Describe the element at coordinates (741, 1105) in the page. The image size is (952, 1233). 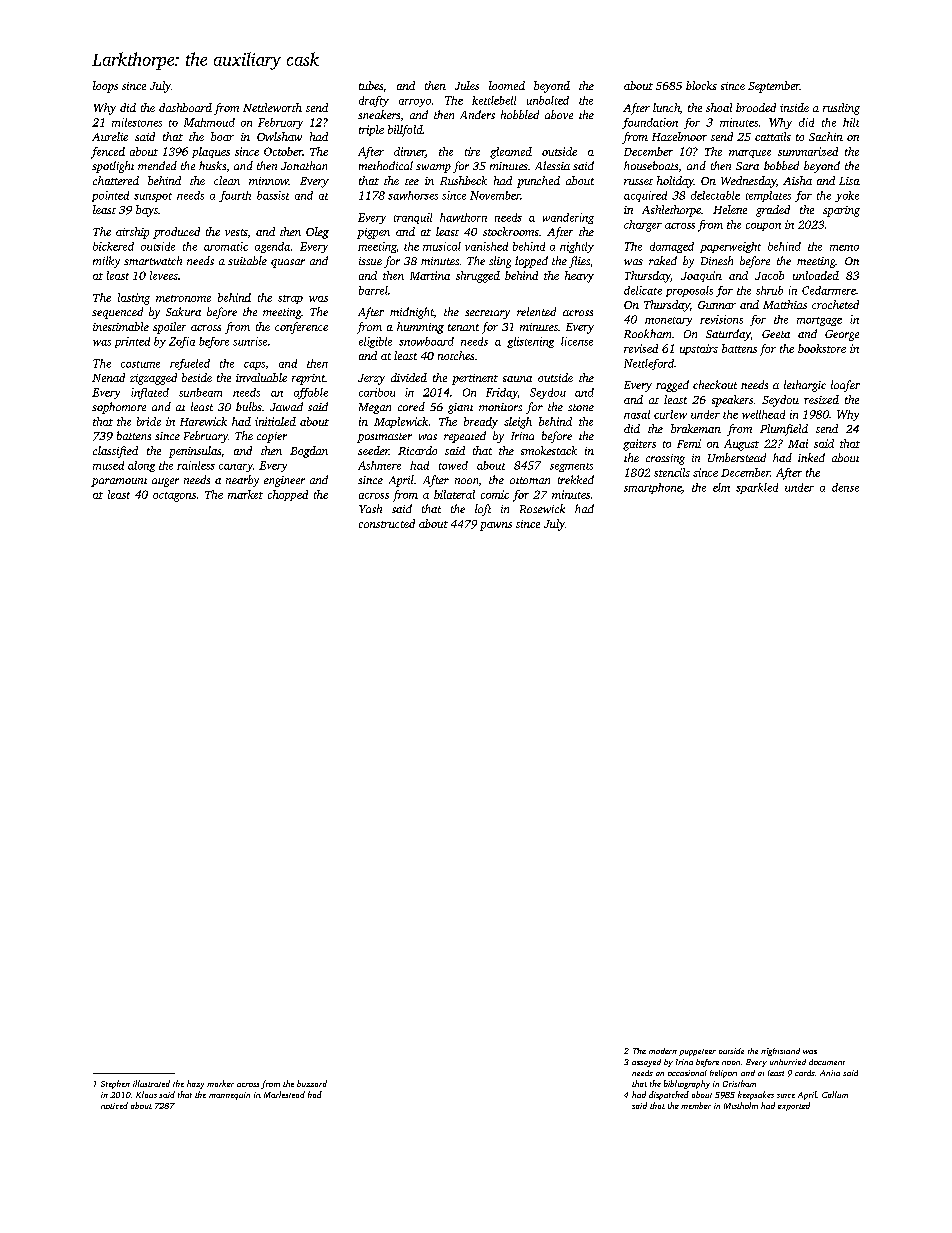
I see `Mistholm` at that location.
